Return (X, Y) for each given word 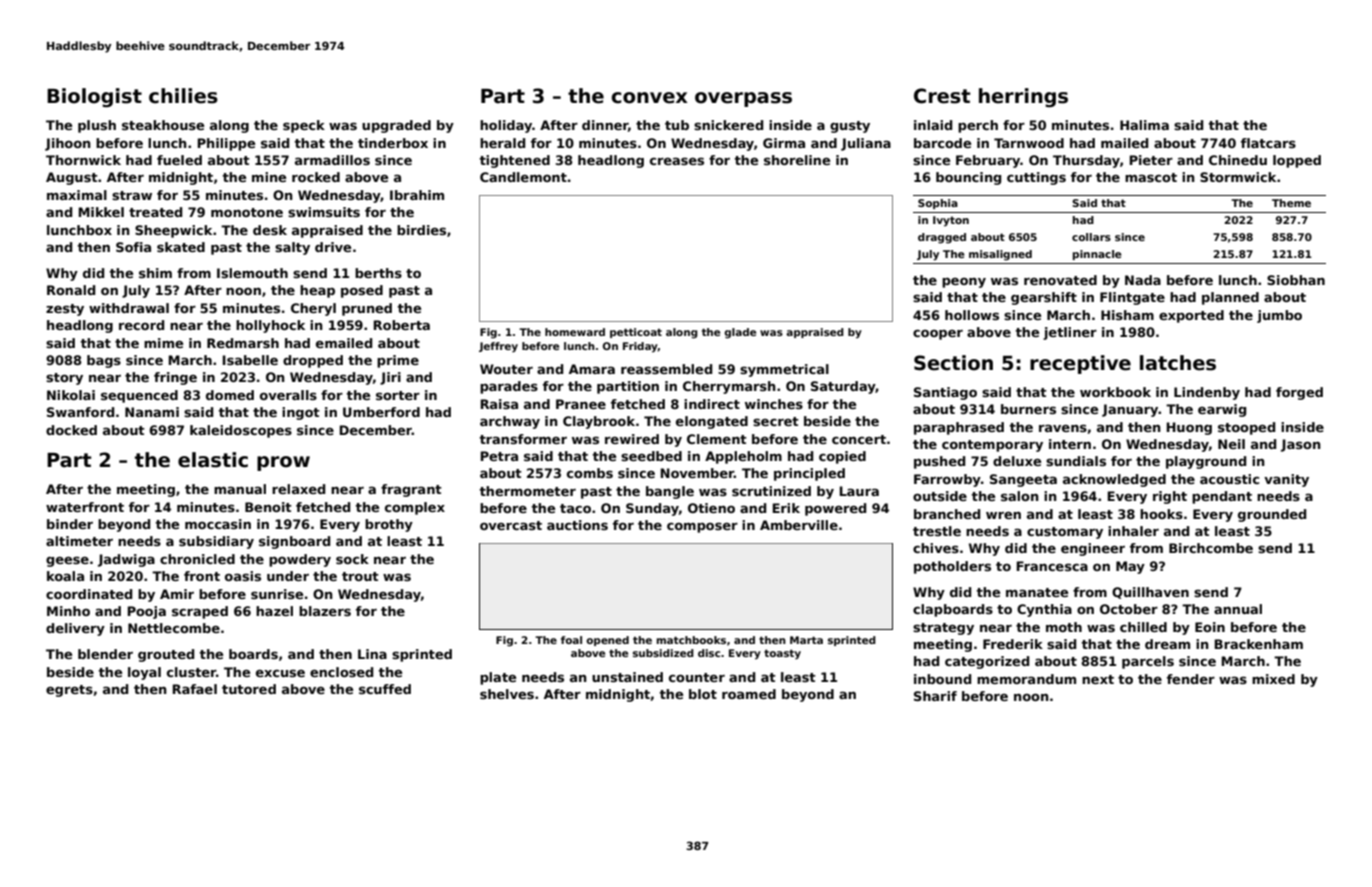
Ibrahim (417, 195)
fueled (179, 160)
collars (1091, 237)
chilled (1143, 627)
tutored (249, 689)
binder (70, 524)
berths (378, 273)
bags (104, 361)
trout (360, 576)
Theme (1291, 203)
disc (709, 653)
